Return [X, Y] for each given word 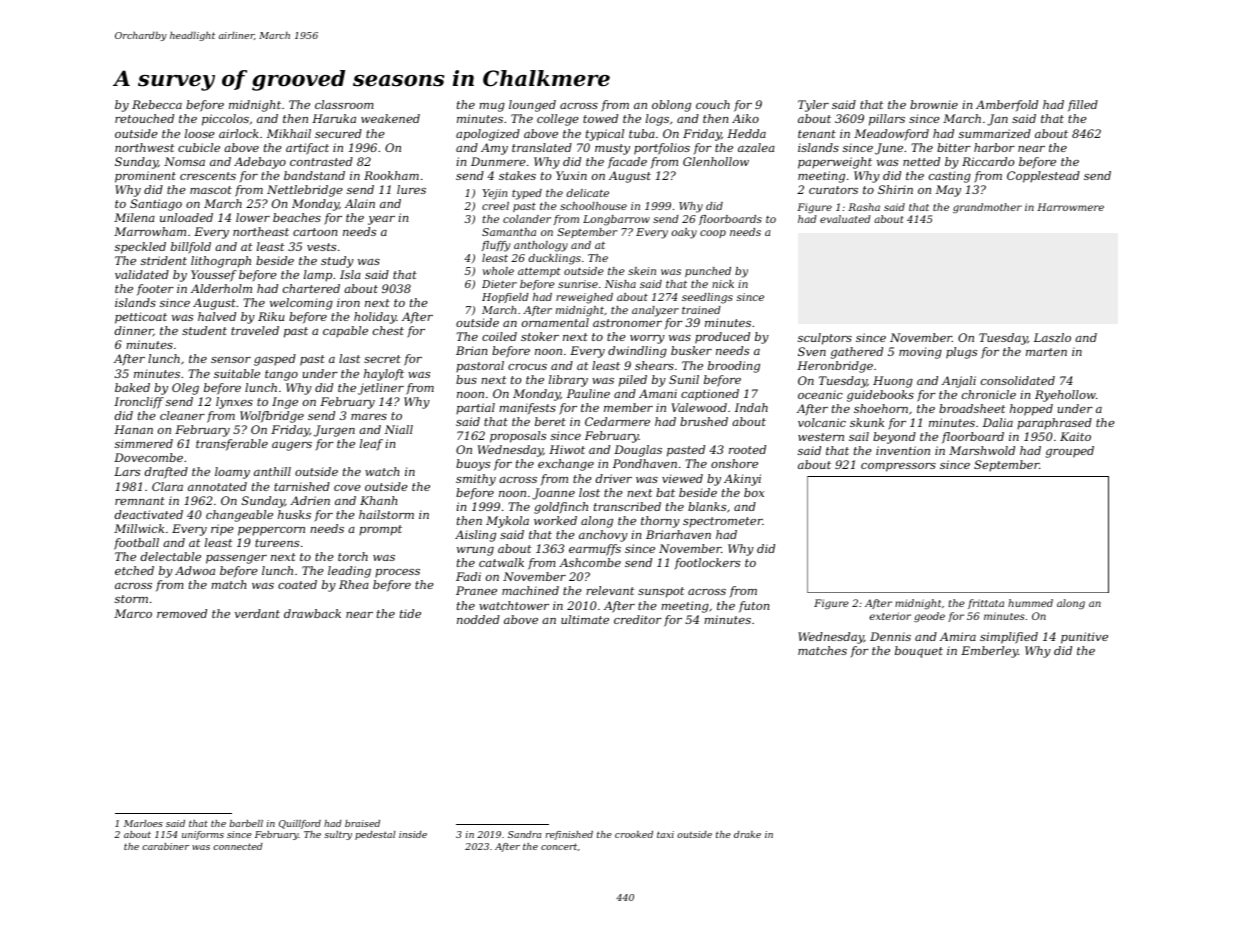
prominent [145, 177]
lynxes [234, 403]
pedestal [375, 835]
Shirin [895, 189]
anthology [541, 246]
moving [920, 353]
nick [723, 284]
